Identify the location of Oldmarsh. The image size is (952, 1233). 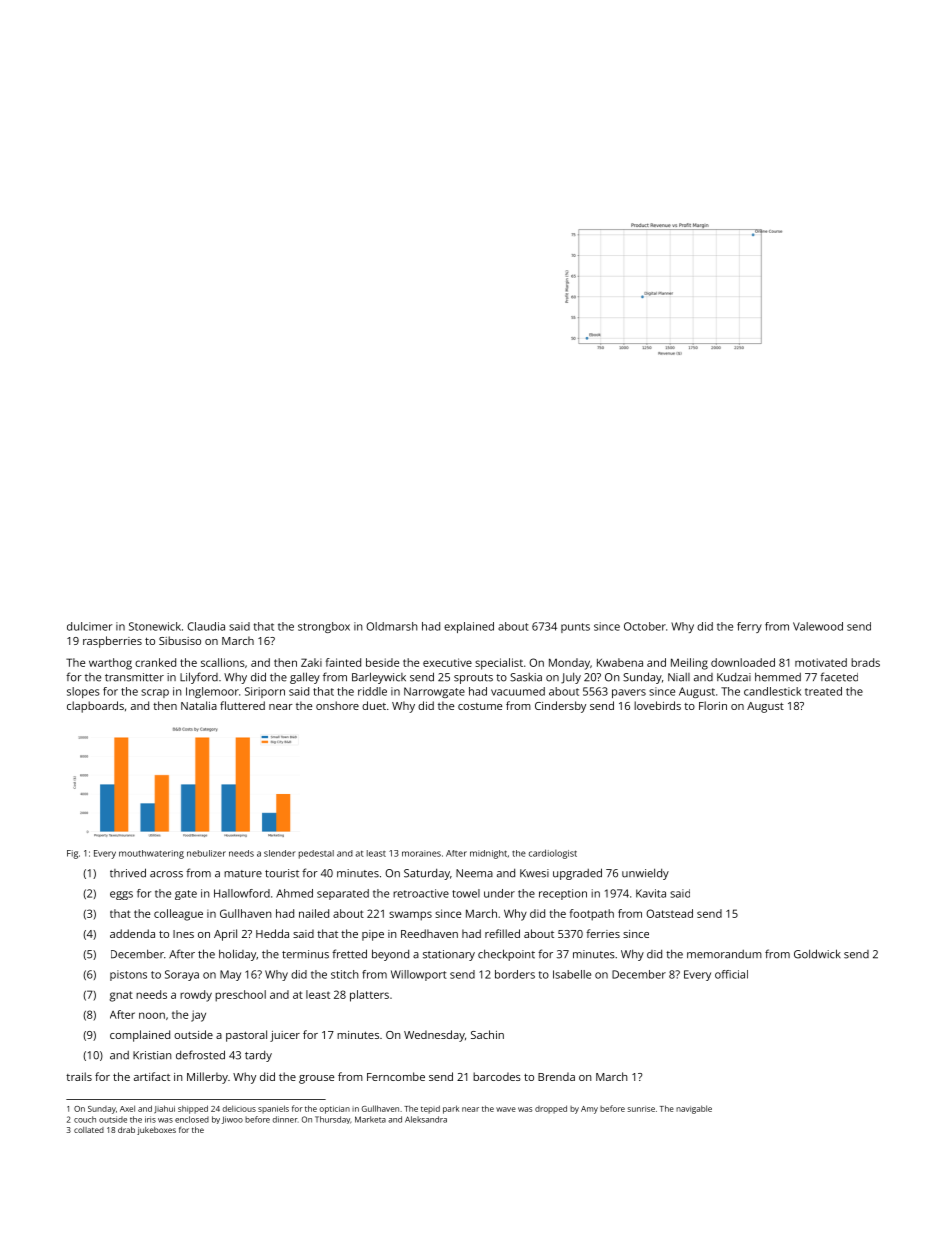
(392, 626).
